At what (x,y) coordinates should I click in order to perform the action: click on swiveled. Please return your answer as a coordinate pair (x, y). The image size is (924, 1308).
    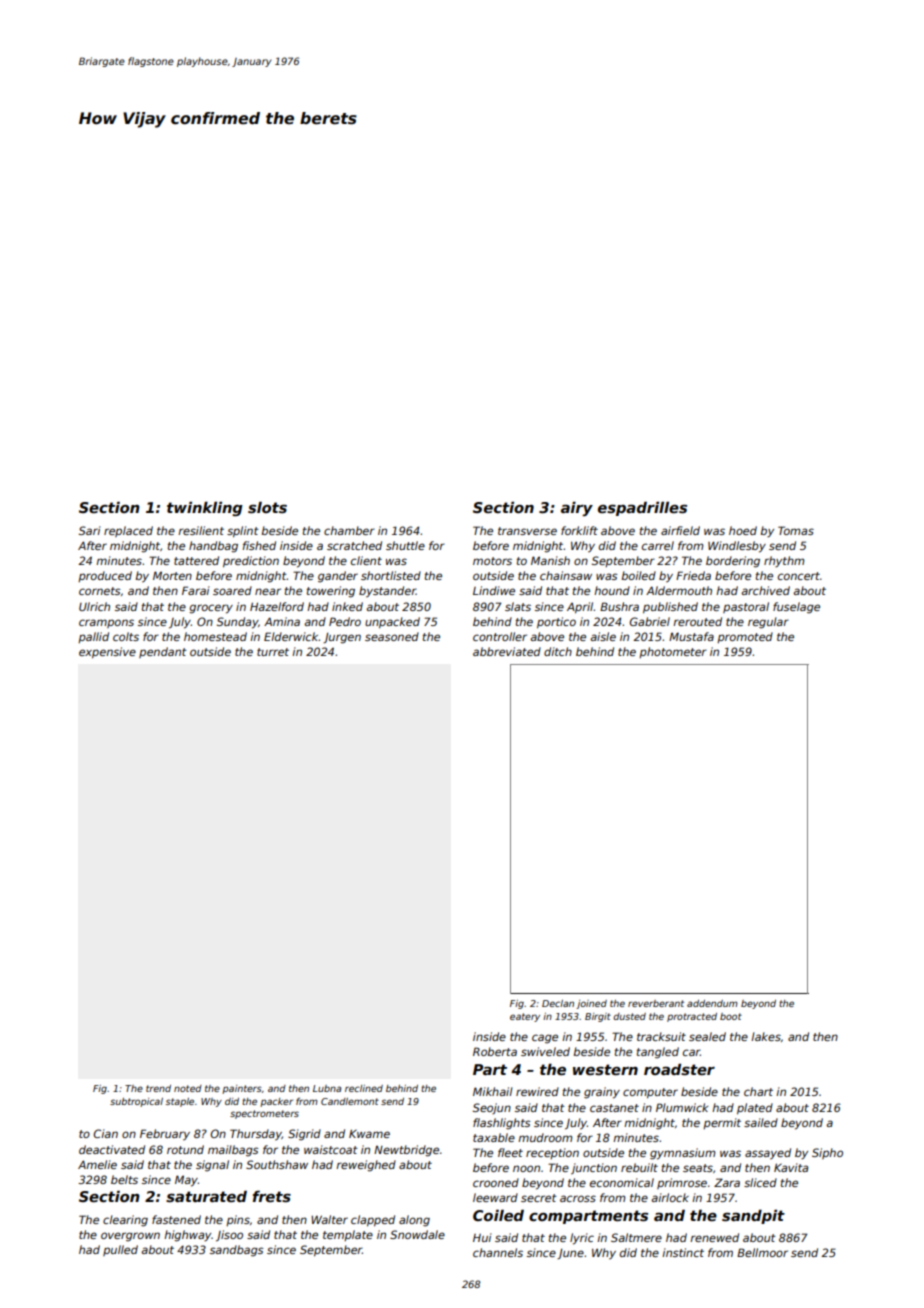
    Looking at the image, I should click on (545, 1051).
